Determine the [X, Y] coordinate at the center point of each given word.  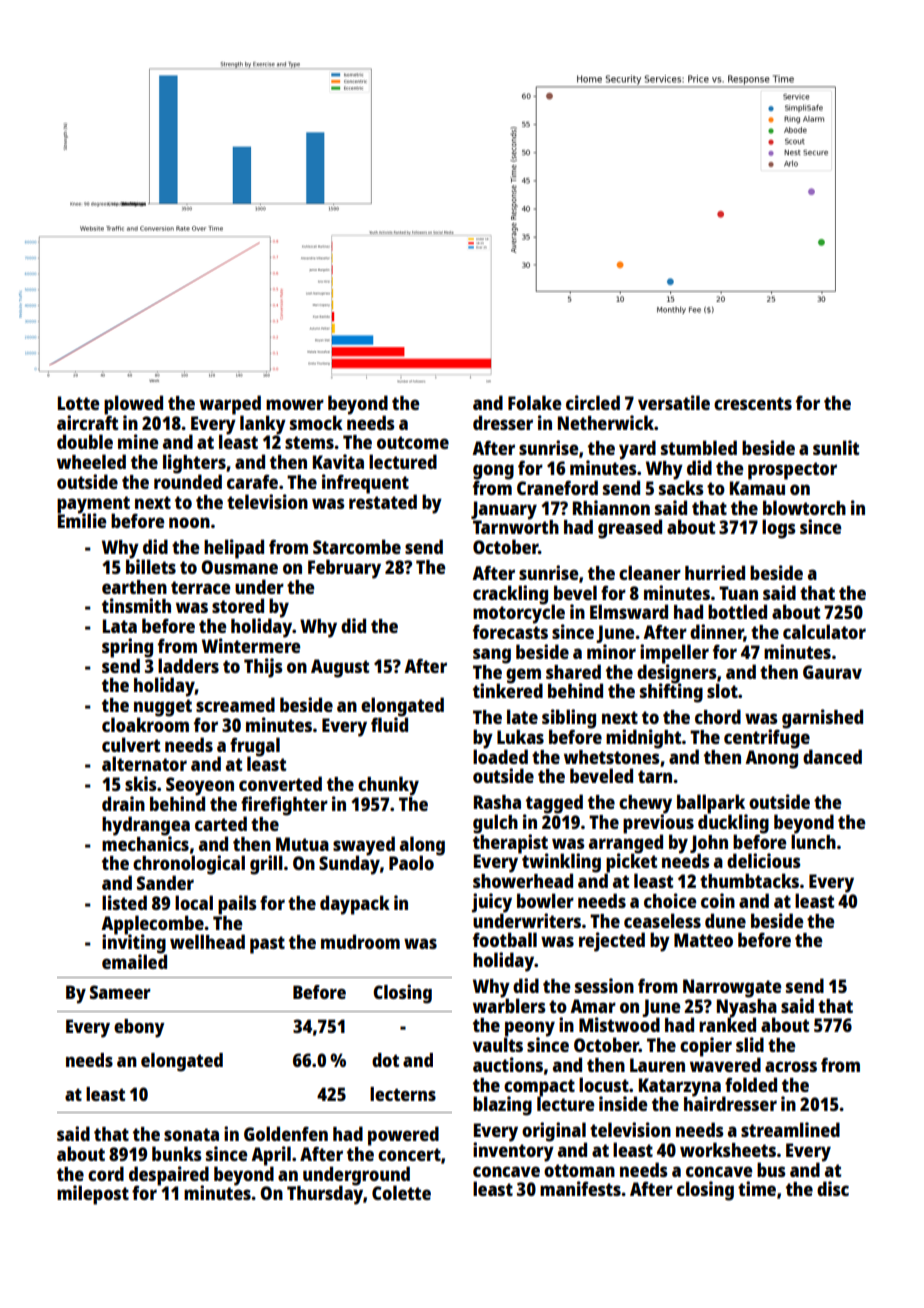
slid [750, 1044]
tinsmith [136, 605]
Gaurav [832, 672]
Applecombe [152, 924]
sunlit [836, 447]
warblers [509, 1005]
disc [833, 1188]
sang [492, 656]
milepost [93, 1195]
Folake [534, 402]
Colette [401, 1192]
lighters [194, 464]
